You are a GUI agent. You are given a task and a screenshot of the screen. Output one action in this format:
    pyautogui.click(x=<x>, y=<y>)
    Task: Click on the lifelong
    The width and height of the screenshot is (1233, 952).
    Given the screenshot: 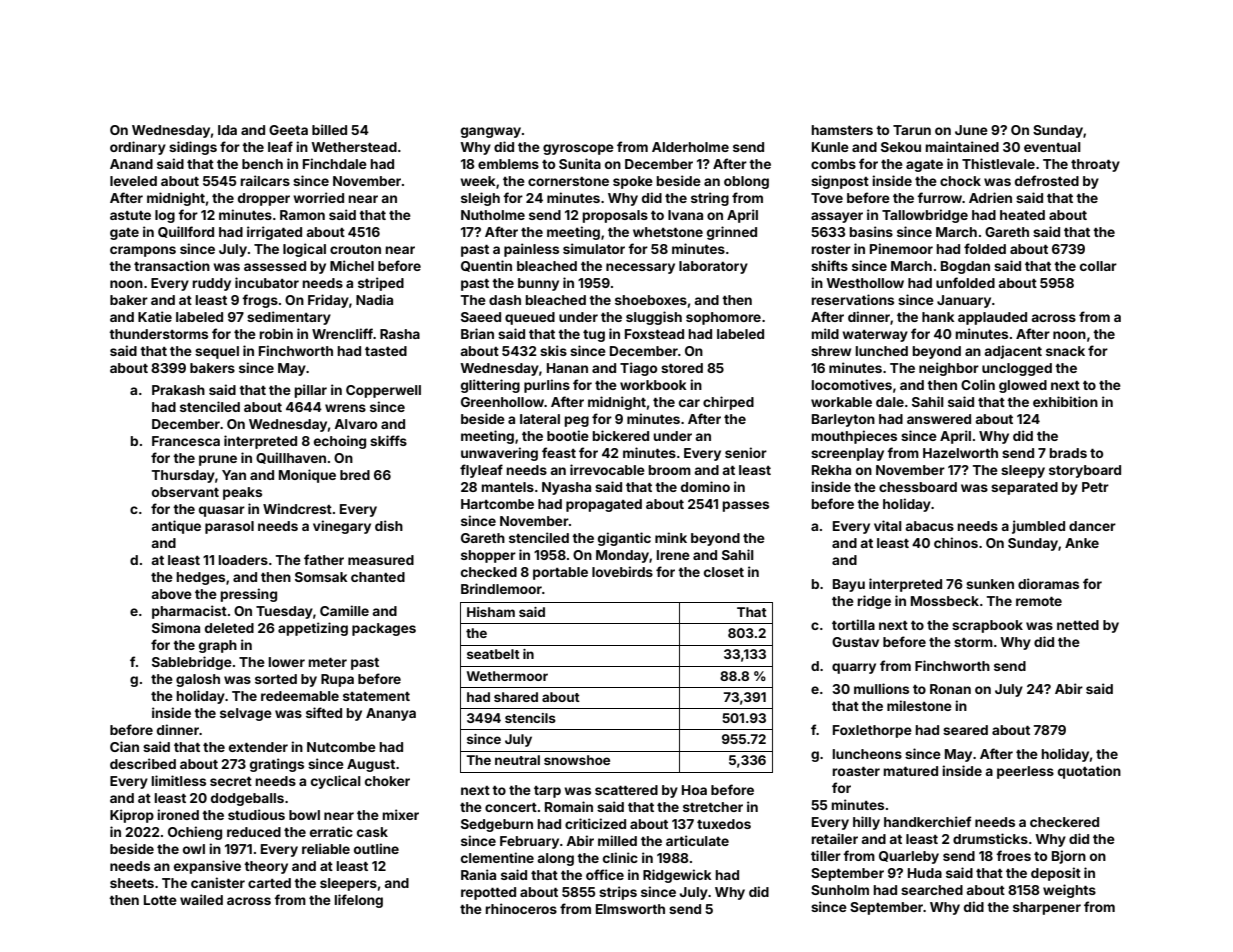 What is the action you would take?
    pyautogui.click(x=359, y=901)
